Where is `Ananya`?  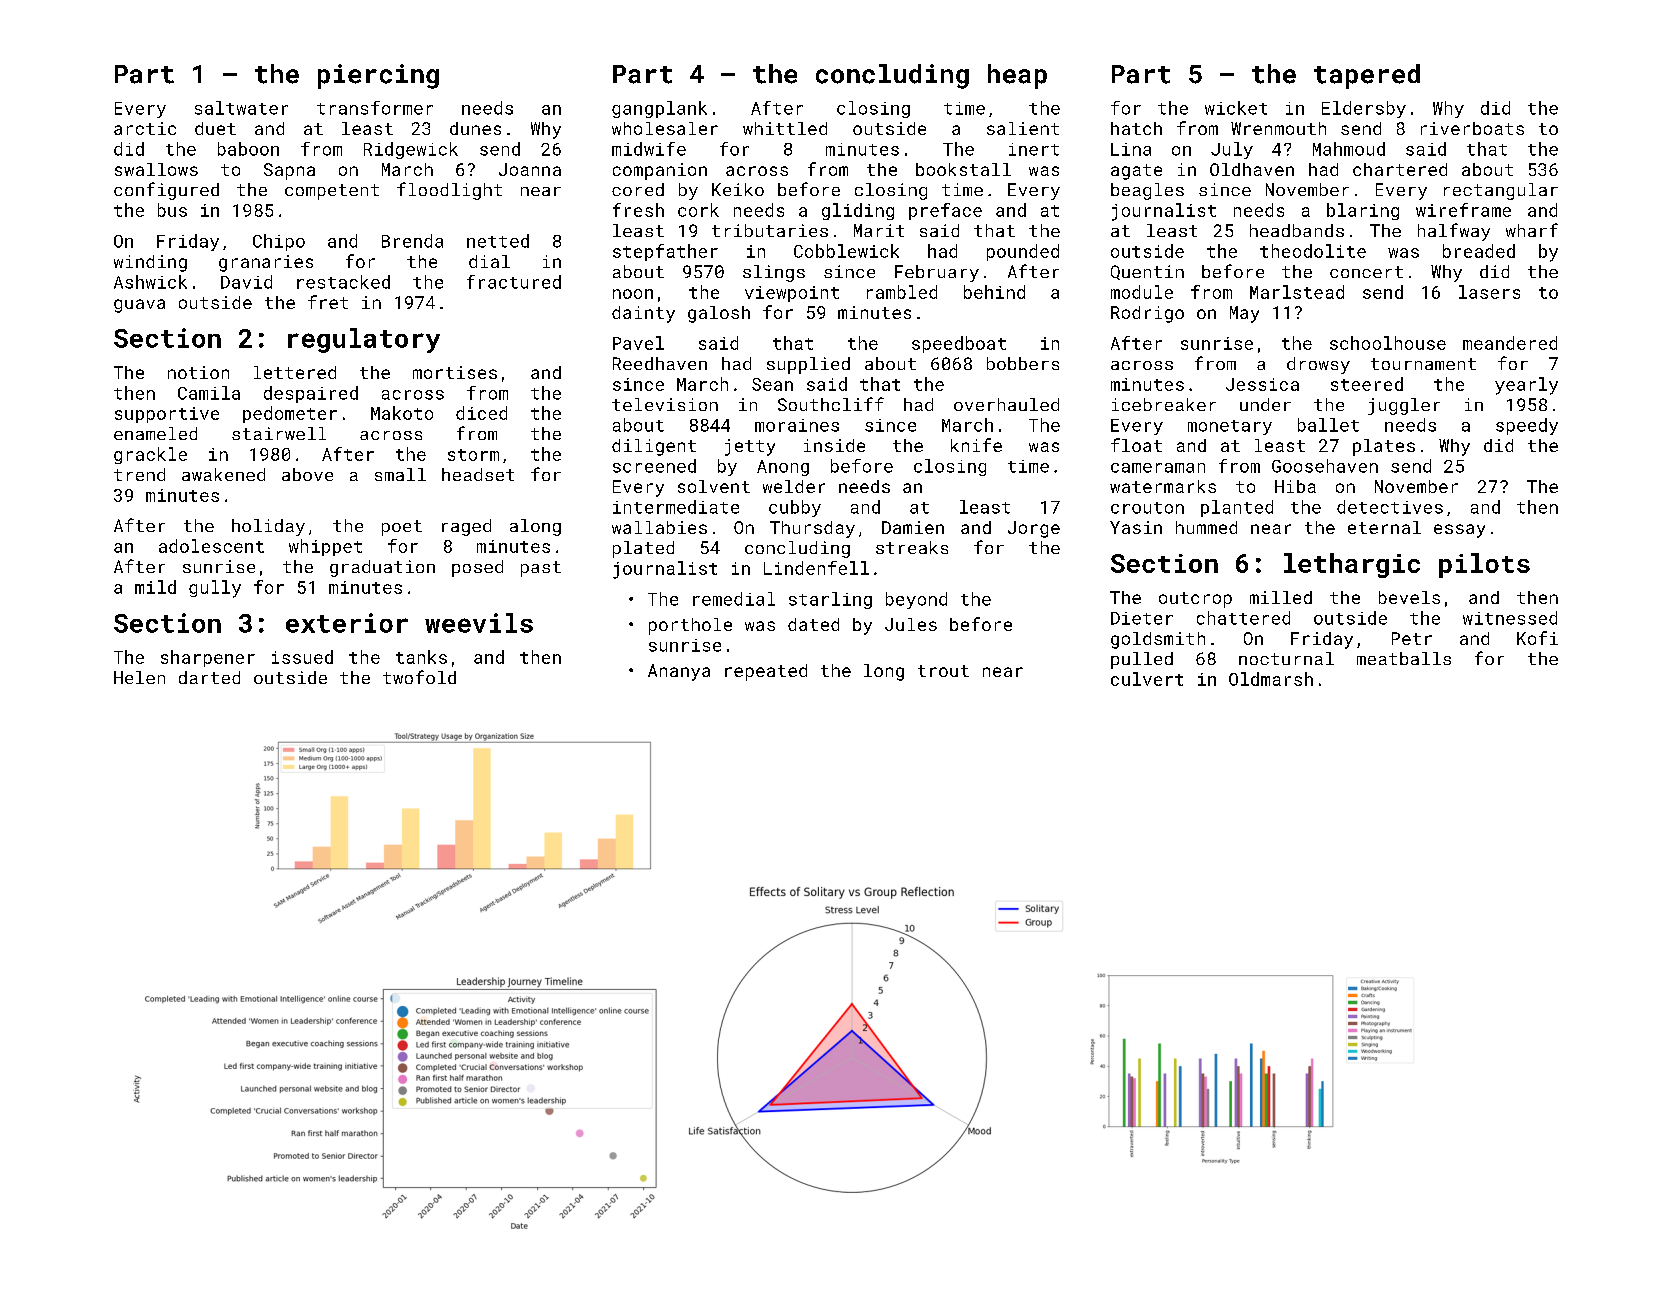 Ananya is located at coordinates (679, 672).
